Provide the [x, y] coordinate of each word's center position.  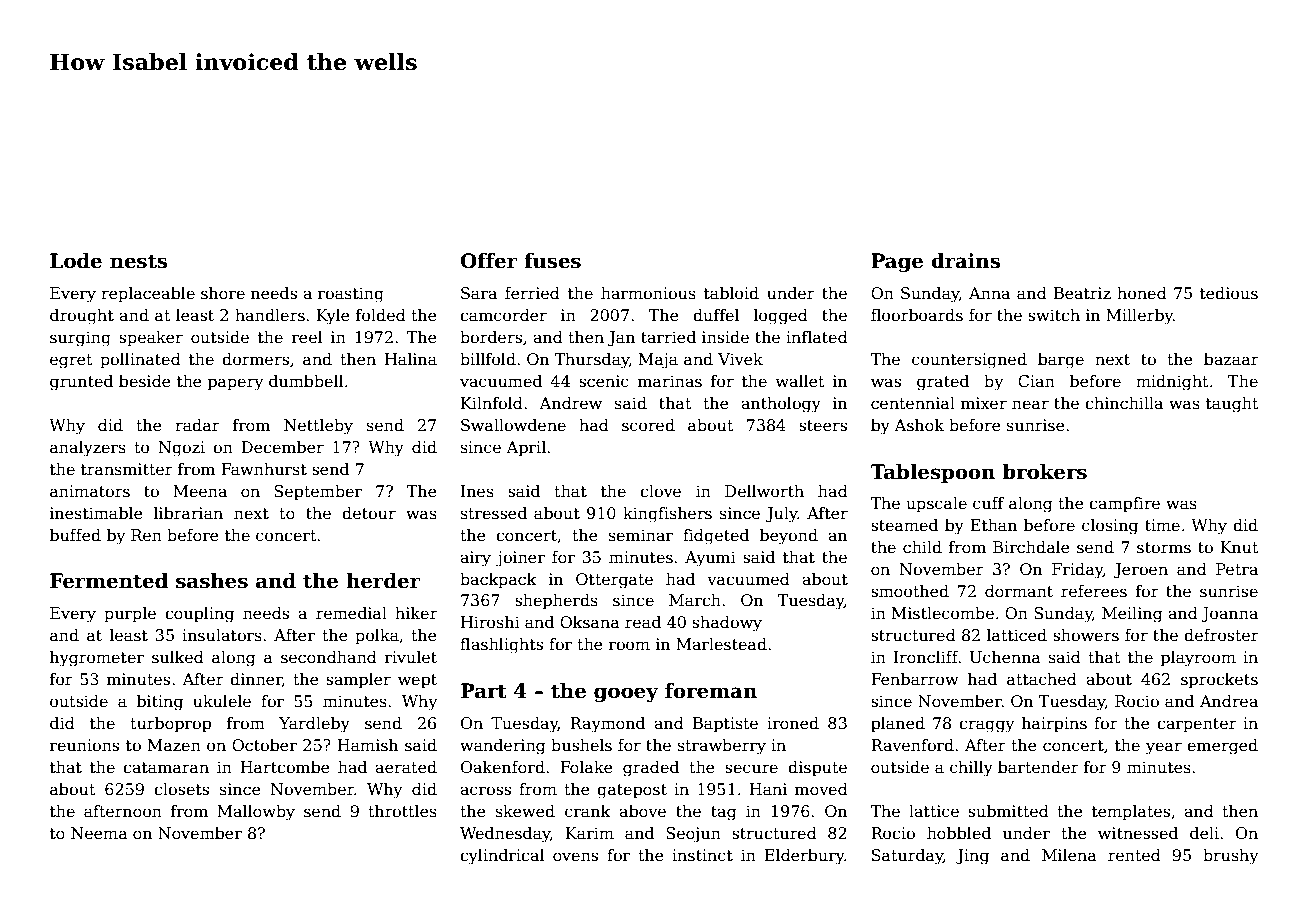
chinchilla [1124, 403]
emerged [1222, 747]
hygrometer [97, 659]
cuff [988, 503]
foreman [711, 691]
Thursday [591, 361]
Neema [99, 833]
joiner [520, 559]
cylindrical [502, 857]
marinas [670, 381]
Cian [1036, 381]
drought [82, 317]
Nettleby [318, 427]
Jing [972, 857]
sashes [212, 581]
